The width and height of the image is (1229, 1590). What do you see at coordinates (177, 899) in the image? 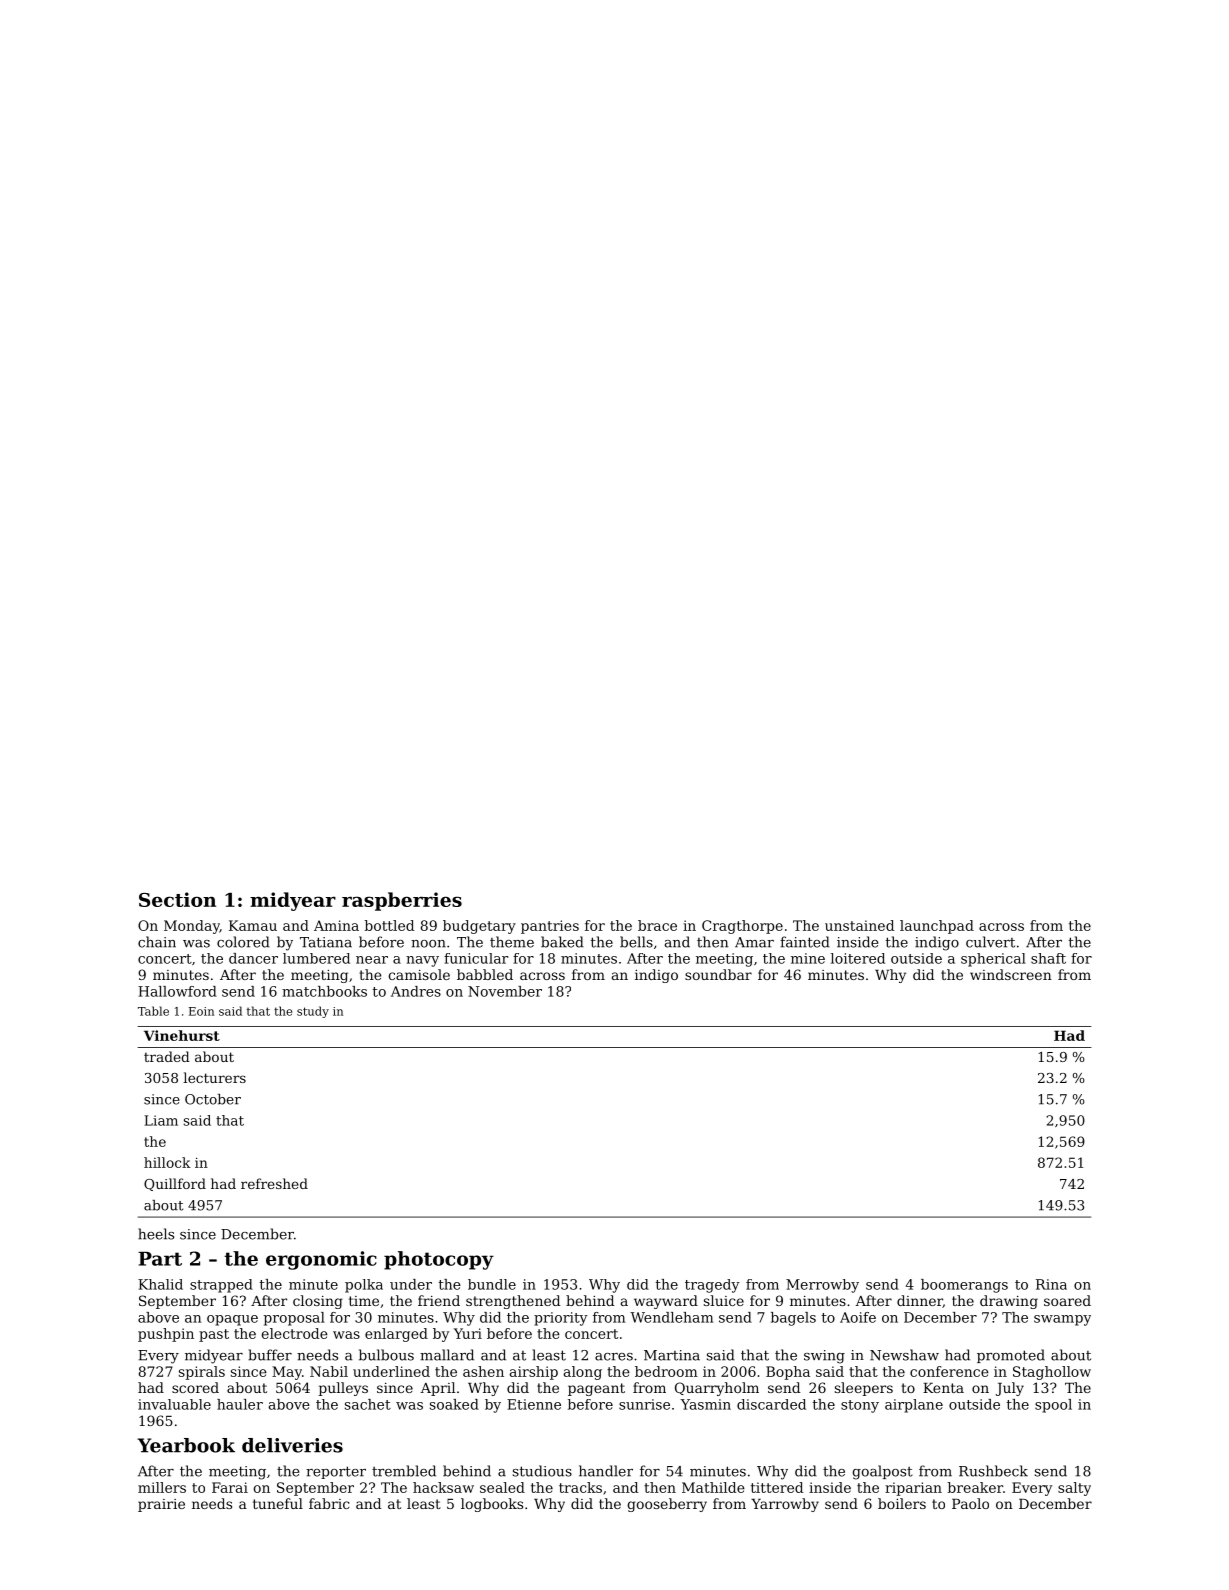
I see `Section` at bounding box center [177, 899].
